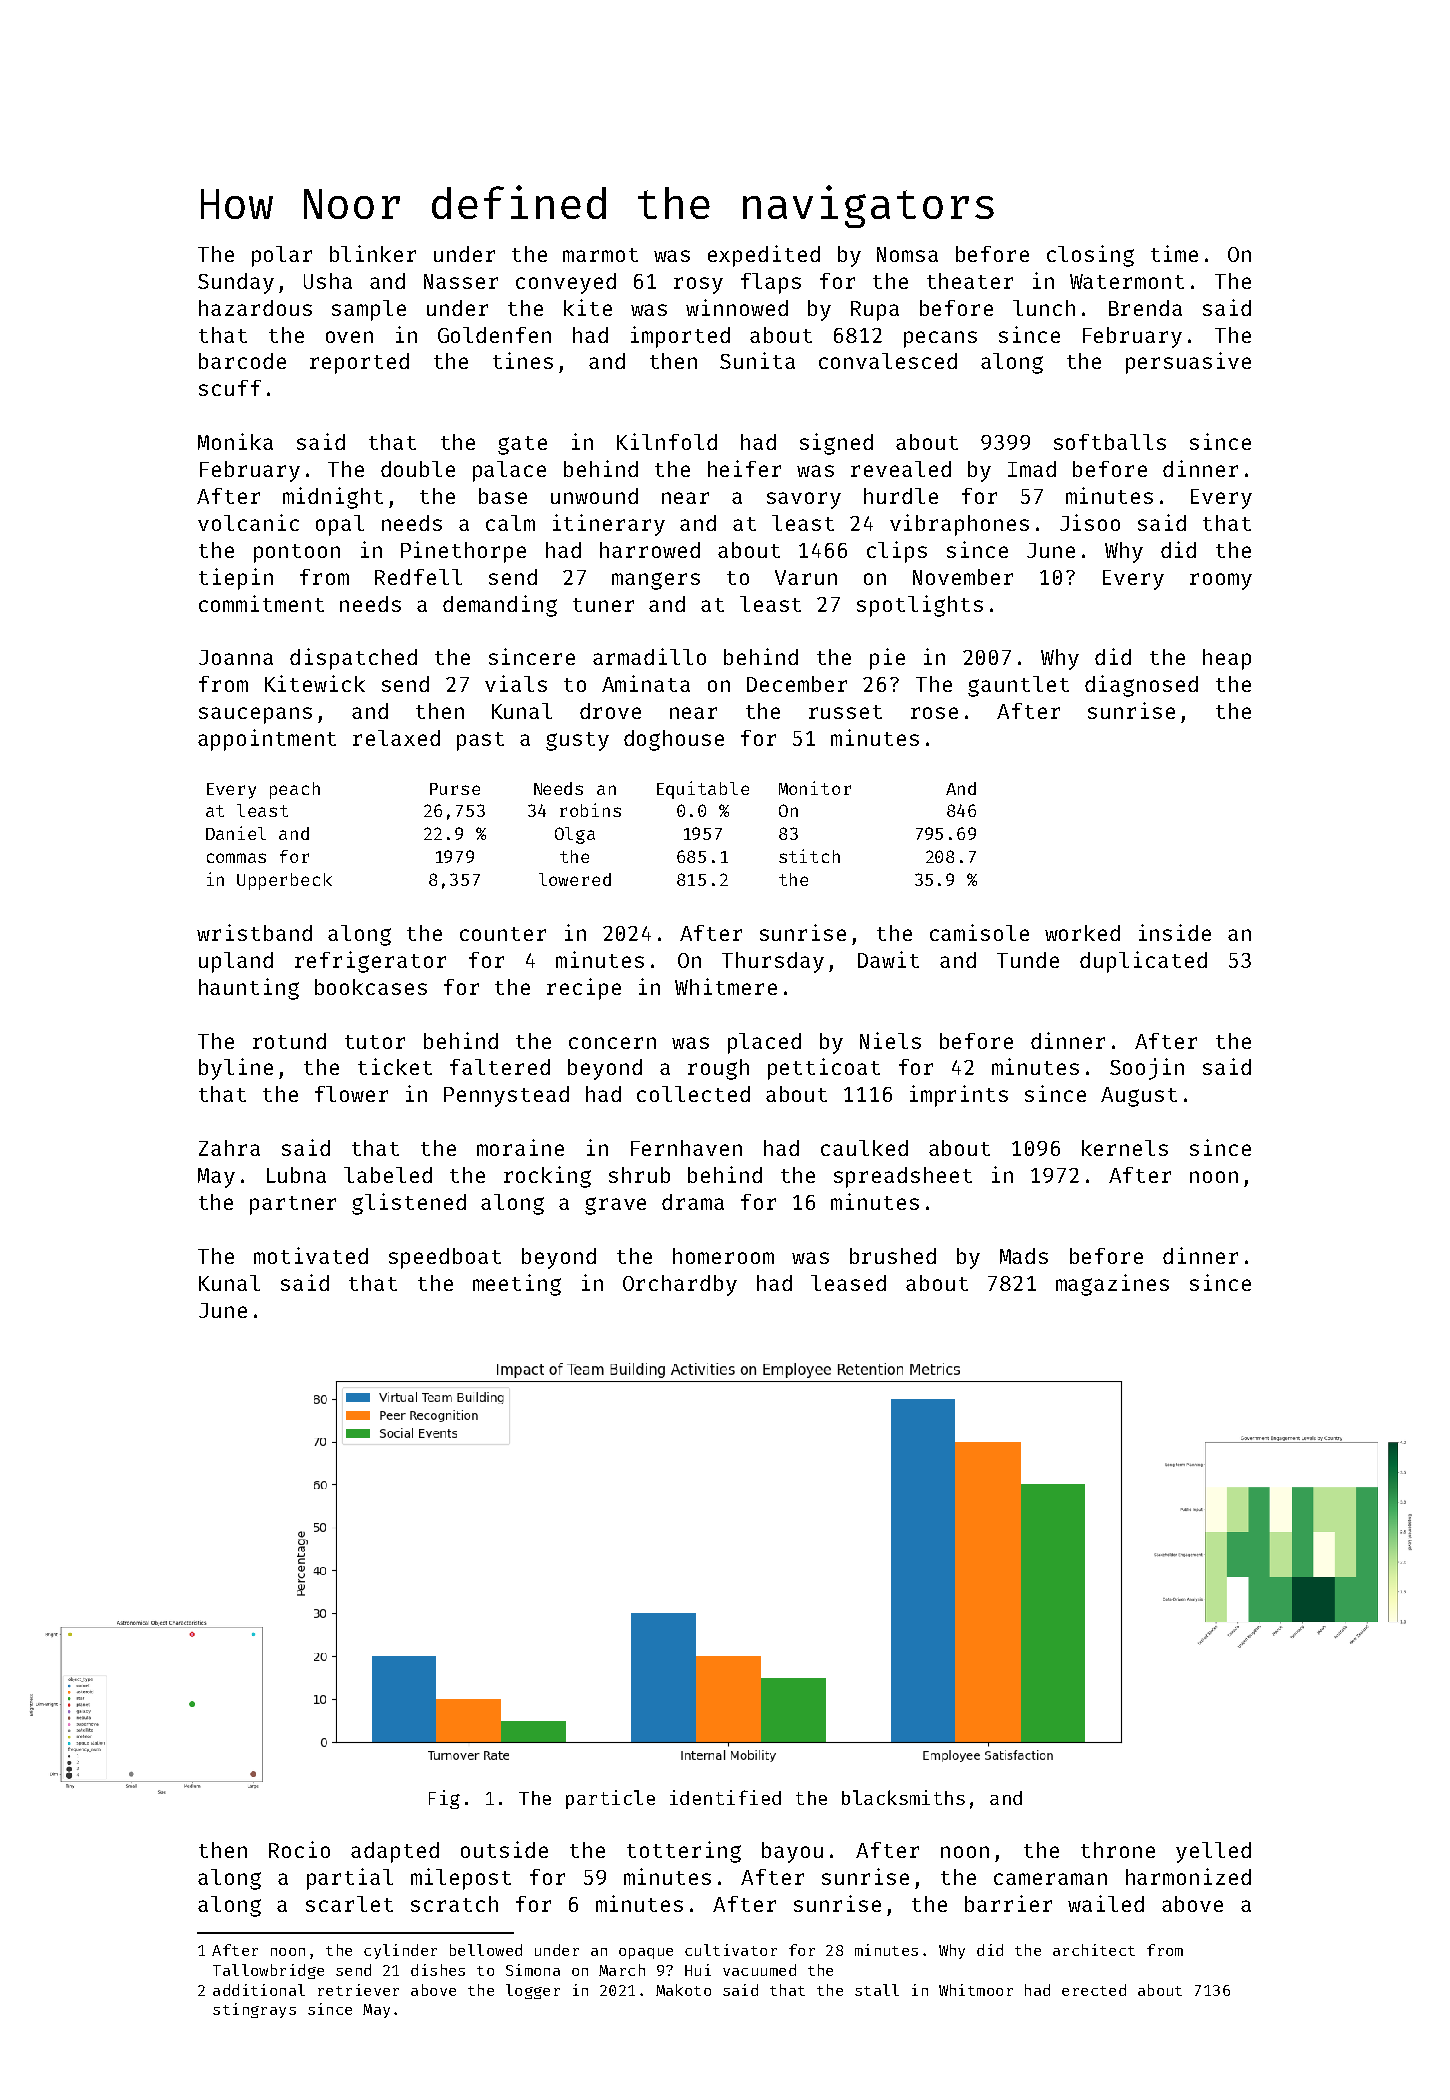 The height and width of the screenshot is (2100, 1450). Describe the element at coordinates (299, 1849) in the screenshot. I see `Rocio` at that location.
